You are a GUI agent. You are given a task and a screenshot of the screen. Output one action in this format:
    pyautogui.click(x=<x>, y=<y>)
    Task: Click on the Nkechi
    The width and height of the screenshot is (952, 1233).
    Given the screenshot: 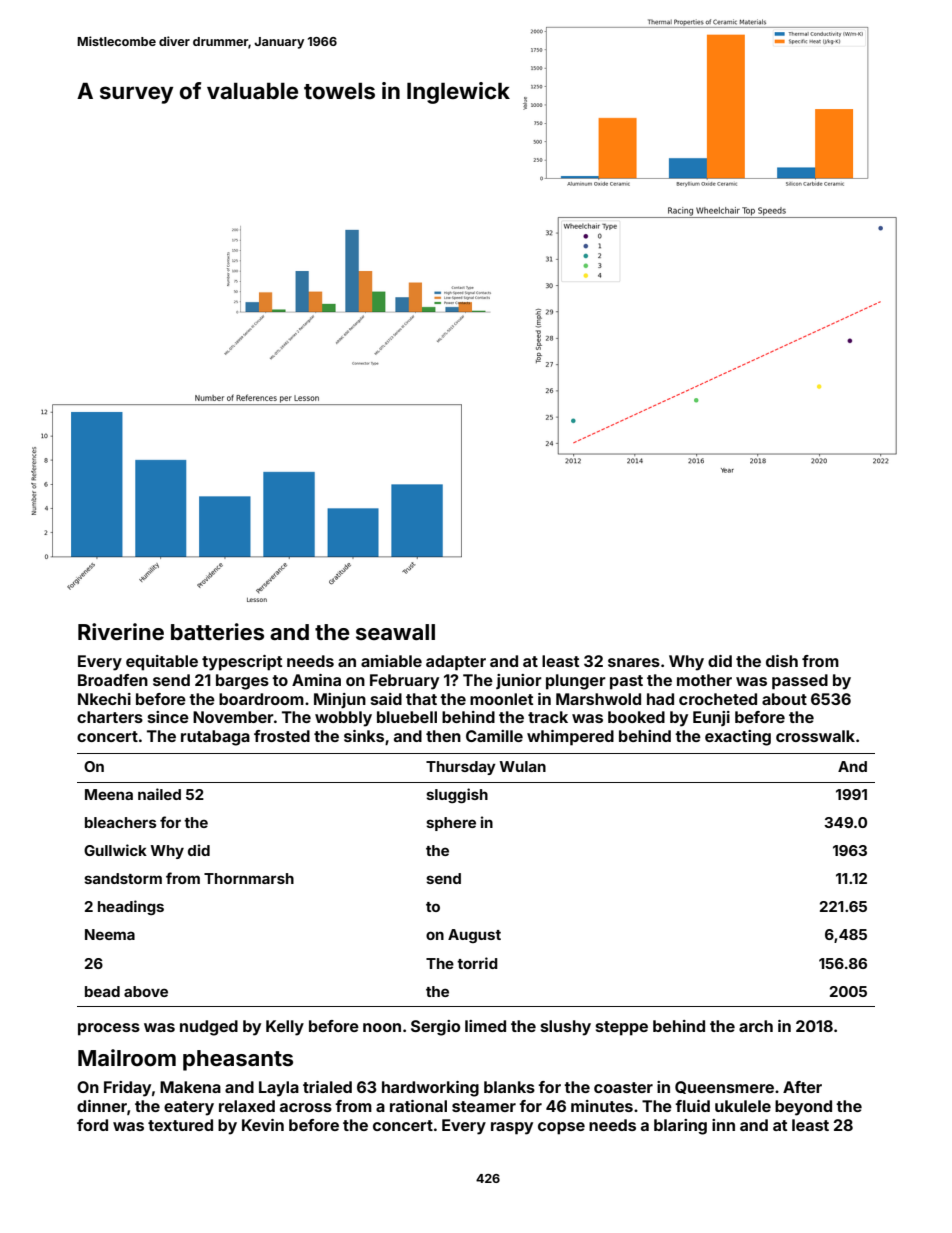 What is the action you would take?
    pyautogui.click(x=104, y=699)
